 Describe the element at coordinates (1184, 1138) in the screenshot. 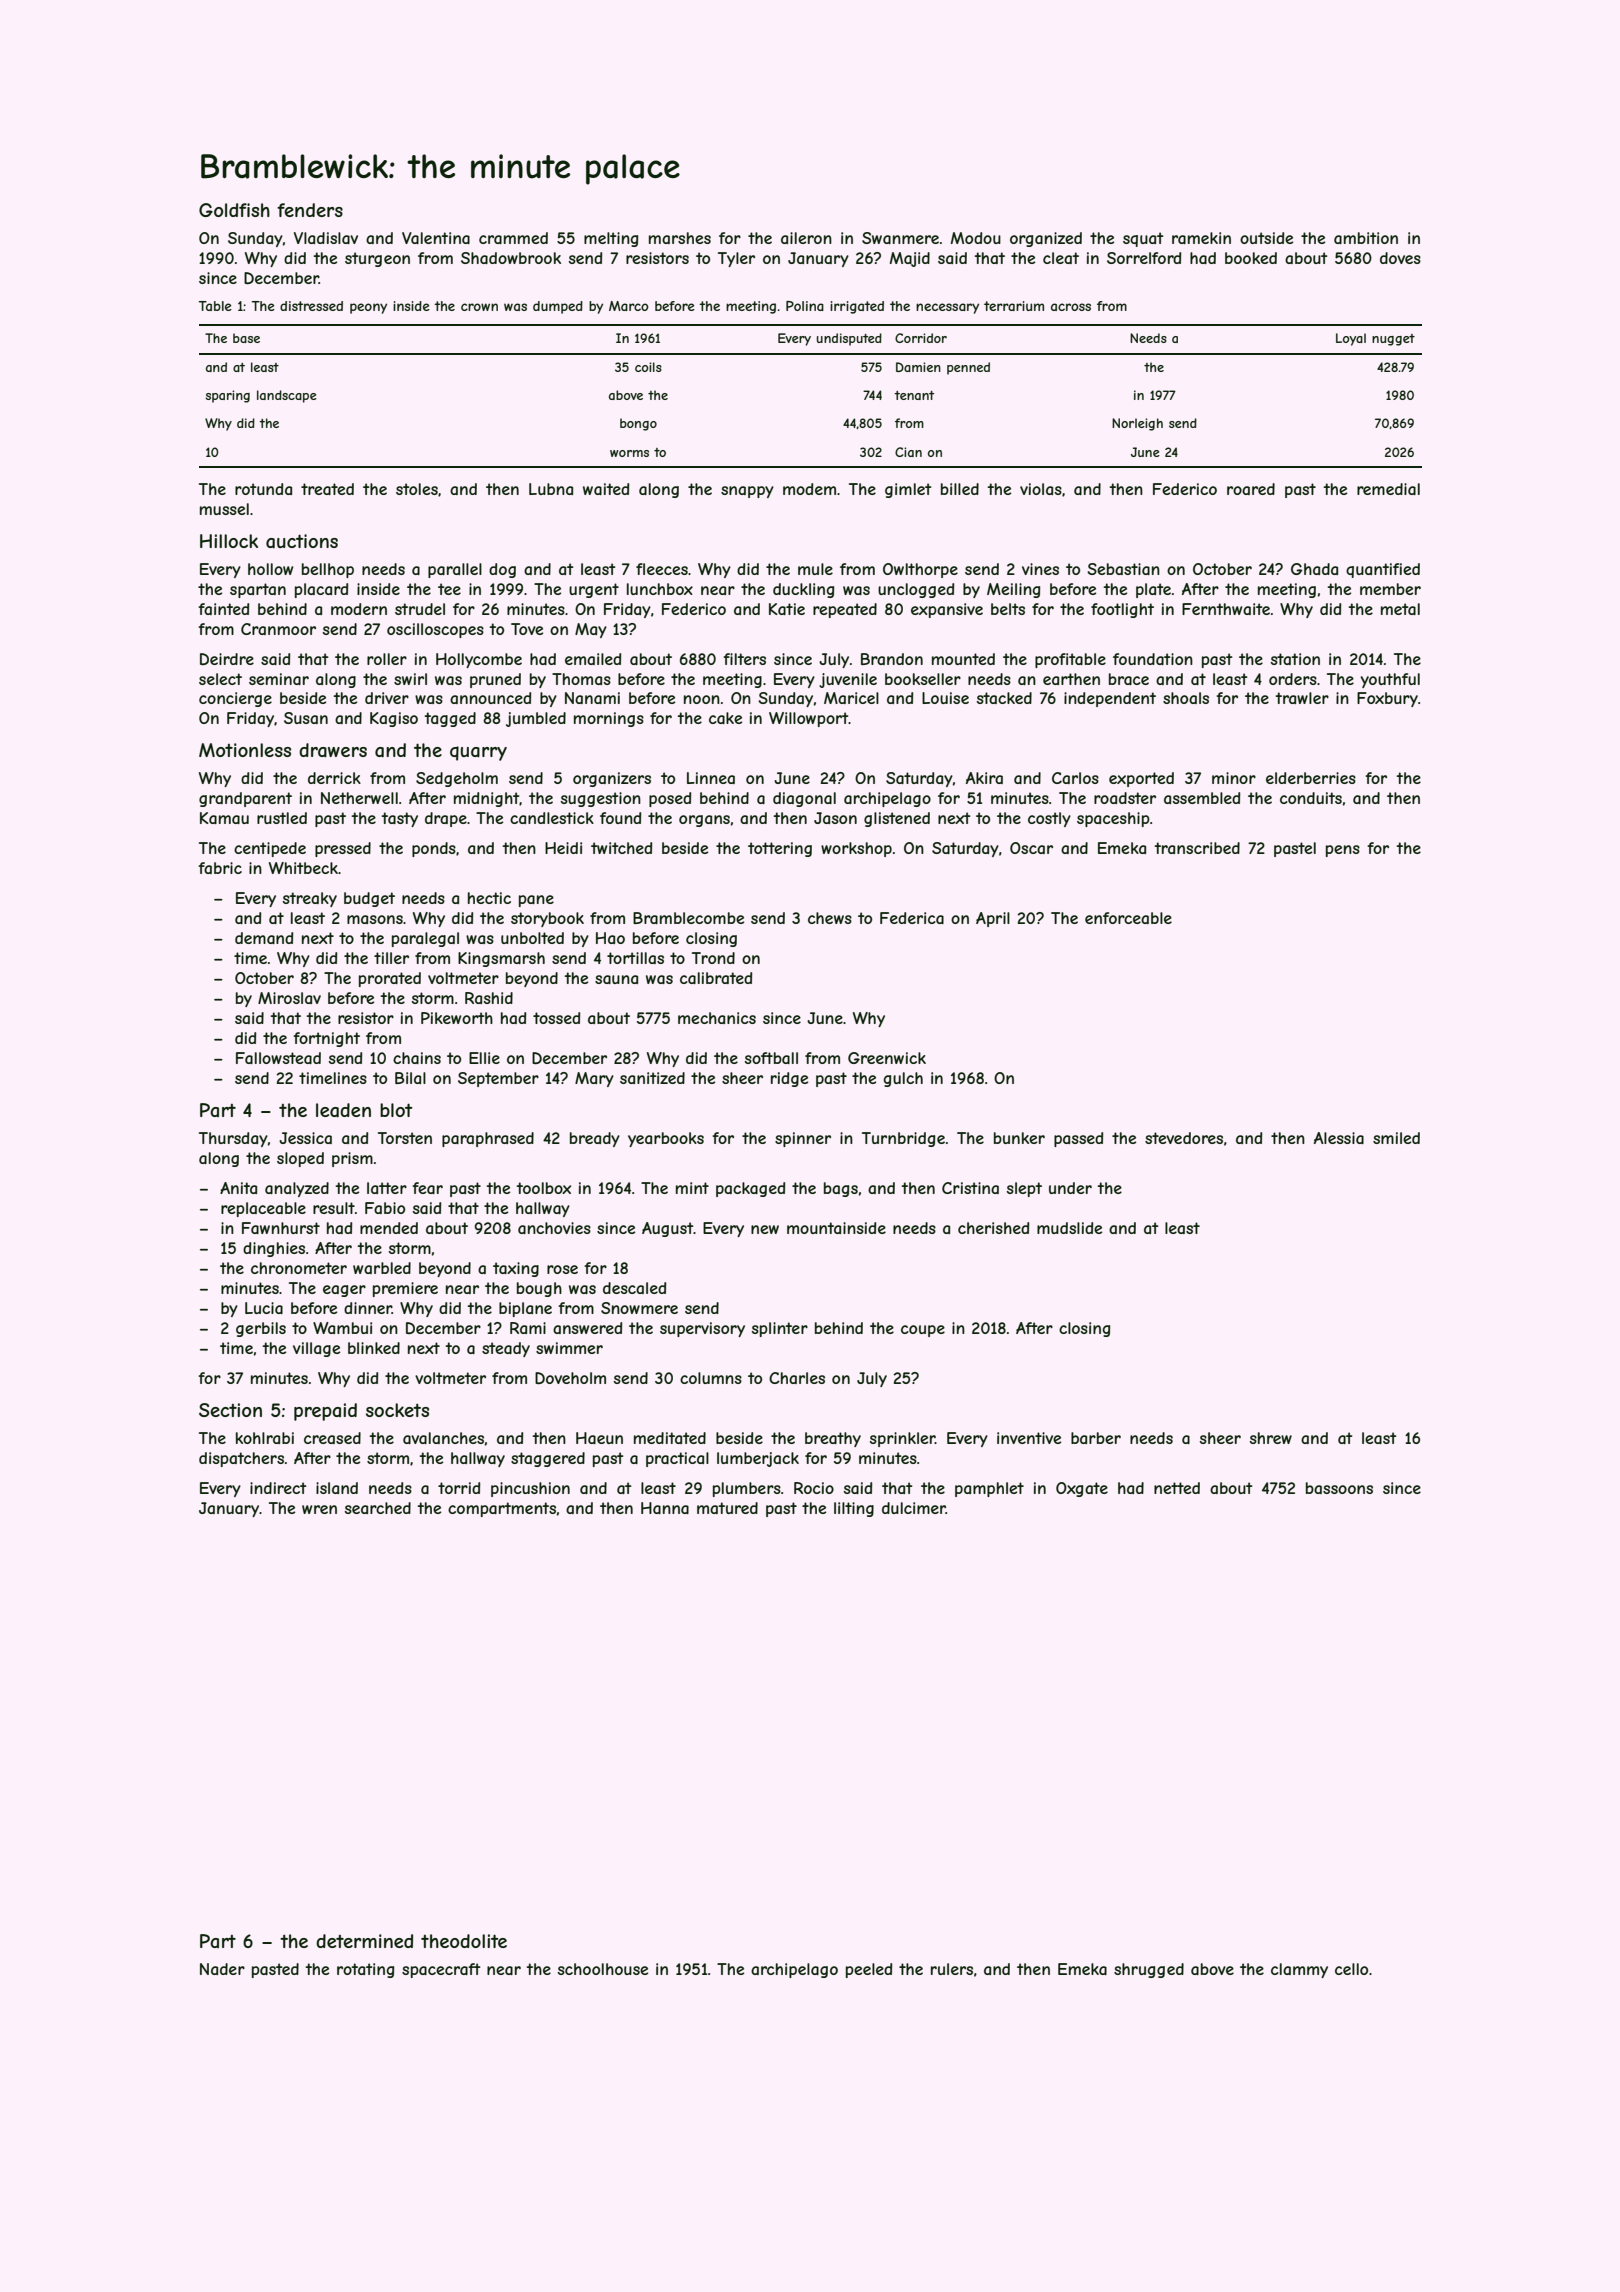

I see `stevedores` at that location.
